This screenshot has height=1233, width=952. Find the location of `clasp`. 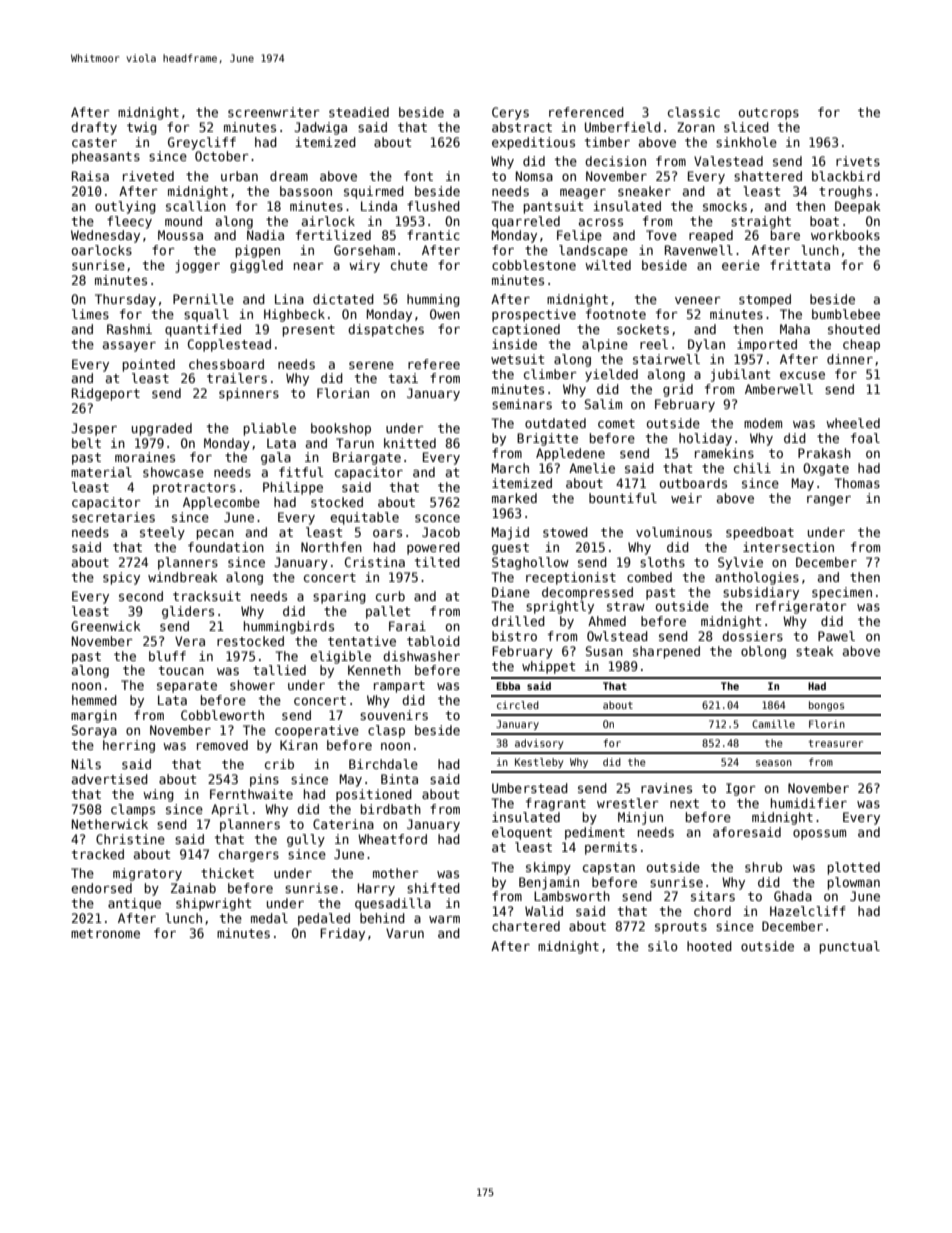

clasp is located at coordinates (386, 731).
